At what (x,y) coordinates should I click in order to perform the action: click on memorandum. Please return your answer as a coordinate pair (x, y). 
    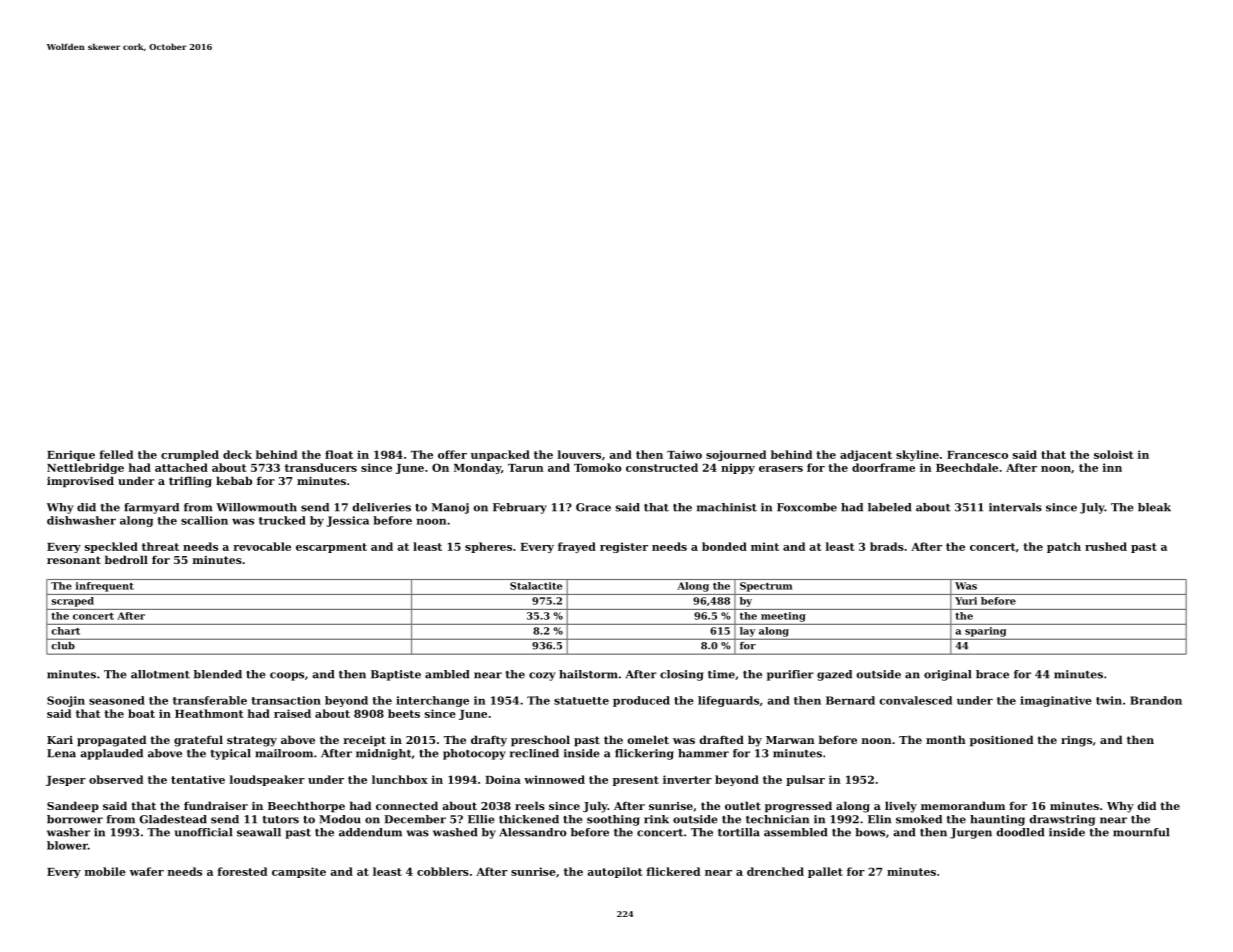
    Looking at the image, I should click on (963, 805).
